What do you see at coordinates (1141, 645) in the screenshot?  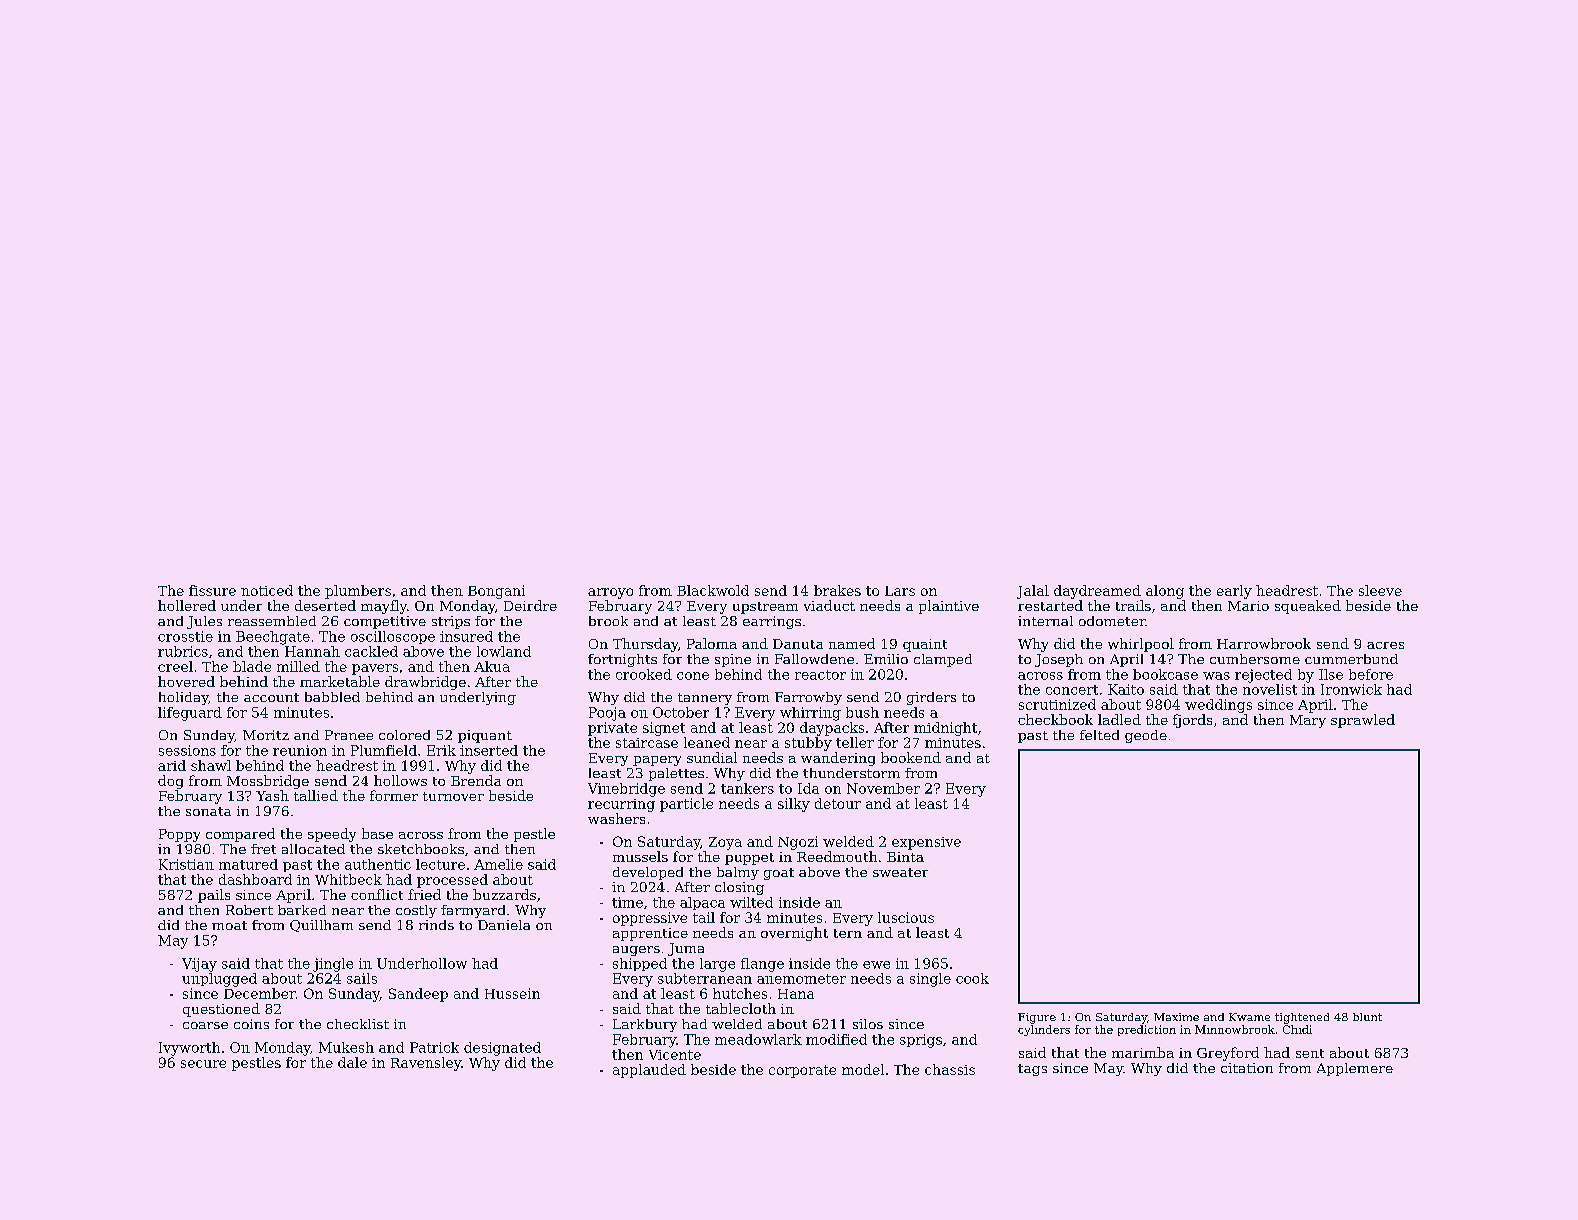 I see `whirlpool` at bounding box center [1141, 645].
